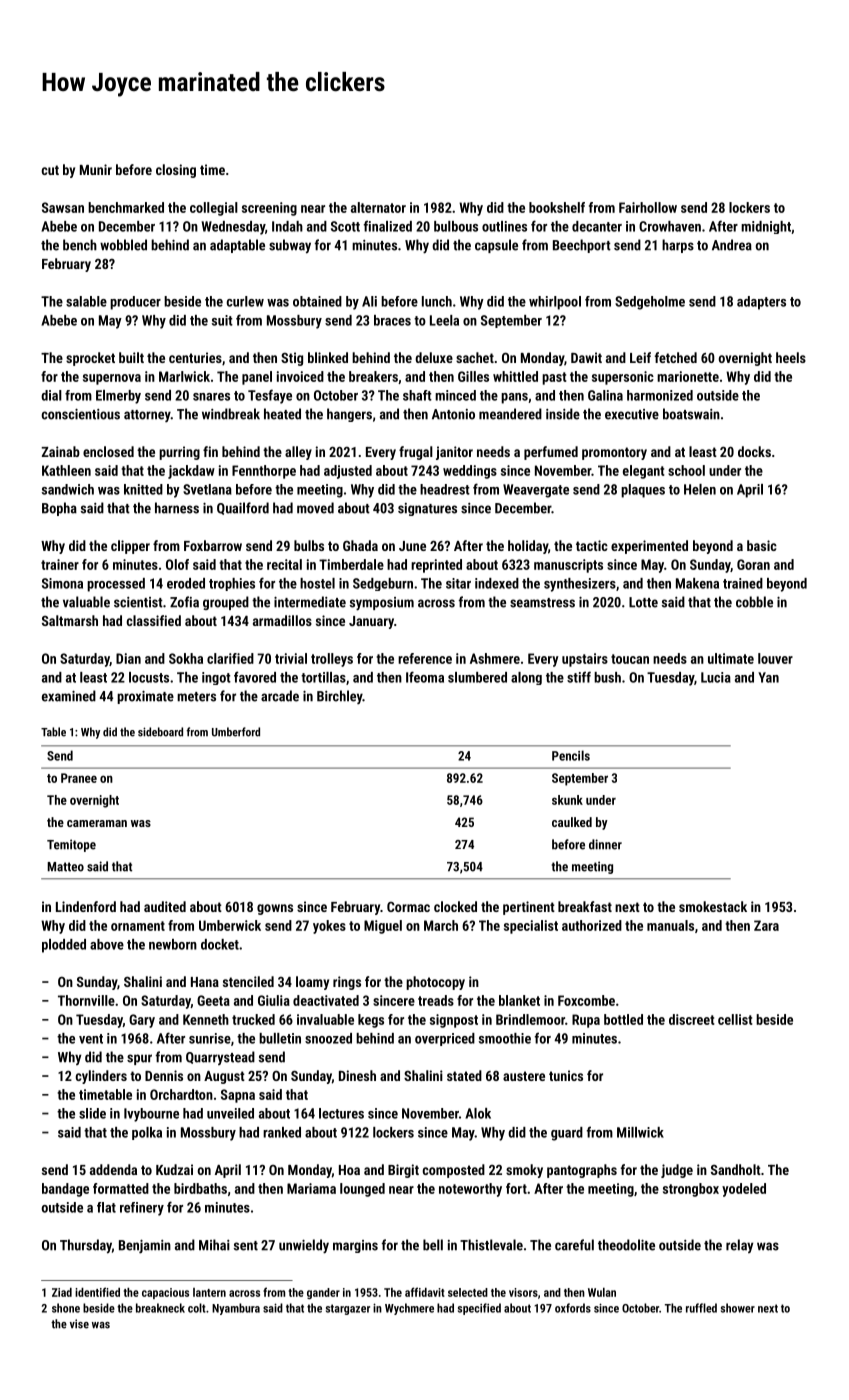  I want to click on Munir, so click(96, 169).
